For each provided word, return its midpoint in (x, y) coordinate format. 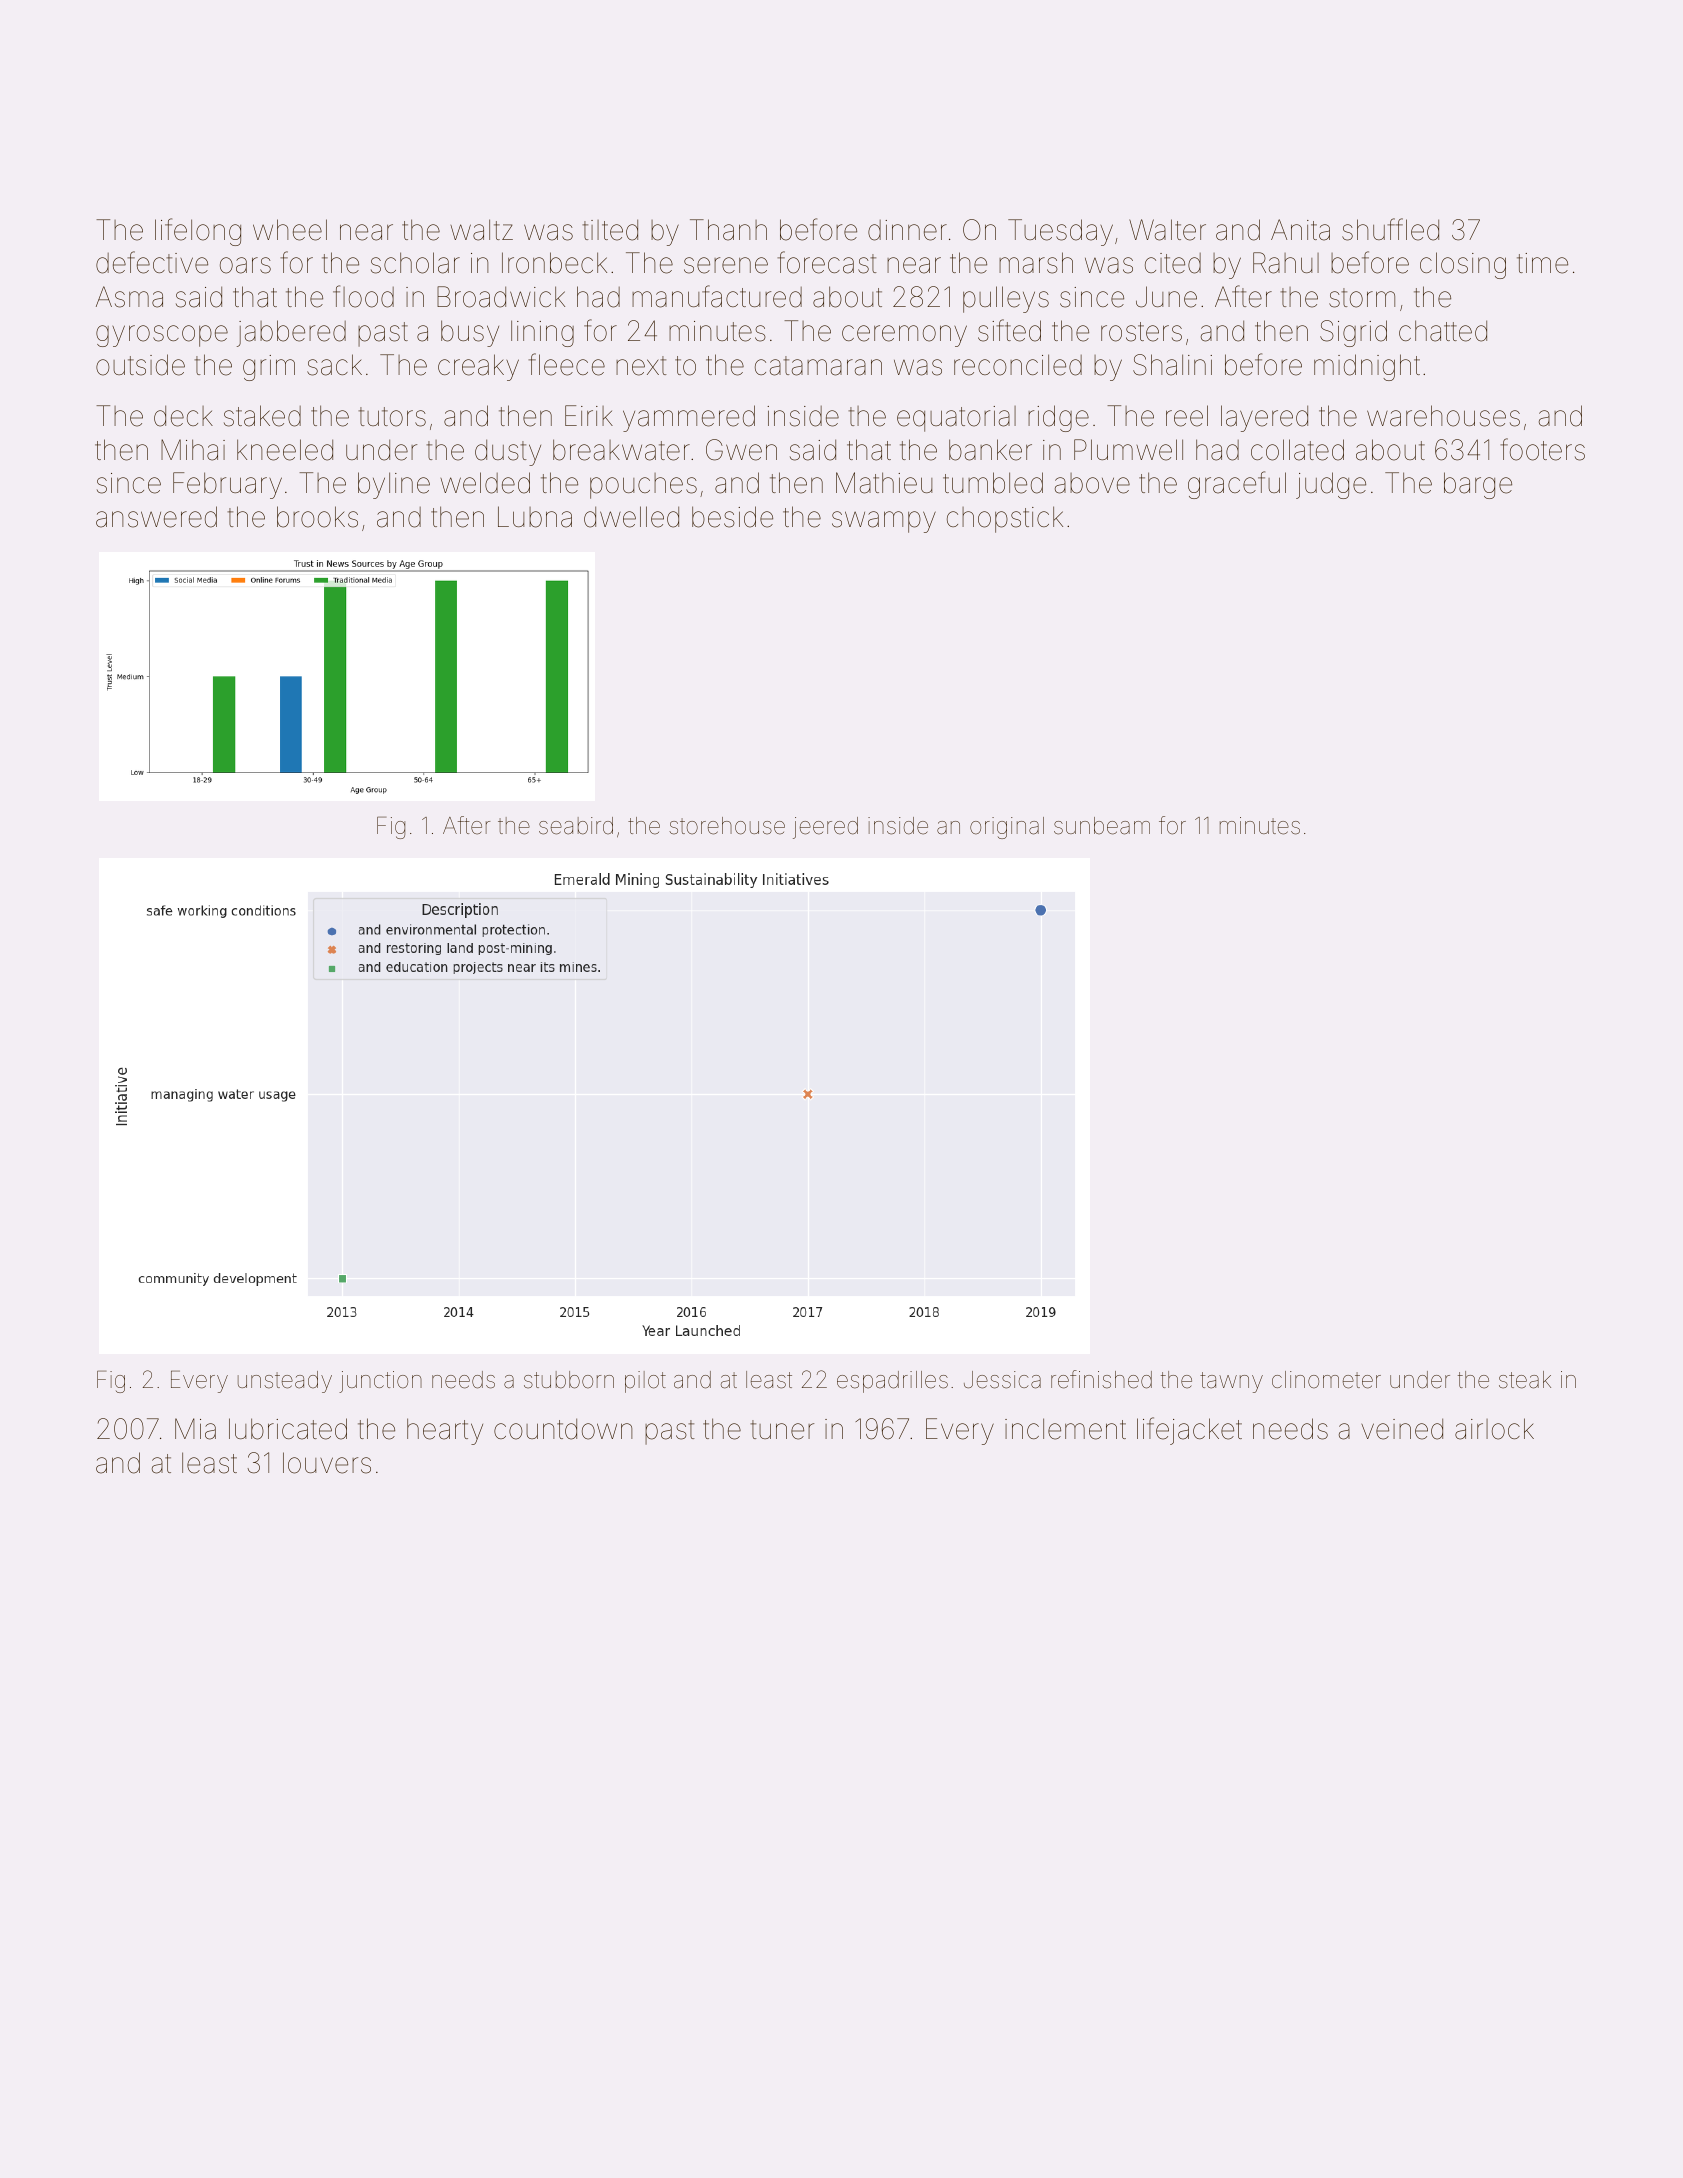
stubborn (569, 1380)
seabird (576, 826)
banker (990, 450)
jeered (825, 828)
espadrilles (892, 1382)
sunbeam (1102, 826)
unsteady (285, 1382)
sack (334, 365)
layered (1264, 418)
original (1007, 828)
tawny (1231, 1382)
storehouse (727, 826)
